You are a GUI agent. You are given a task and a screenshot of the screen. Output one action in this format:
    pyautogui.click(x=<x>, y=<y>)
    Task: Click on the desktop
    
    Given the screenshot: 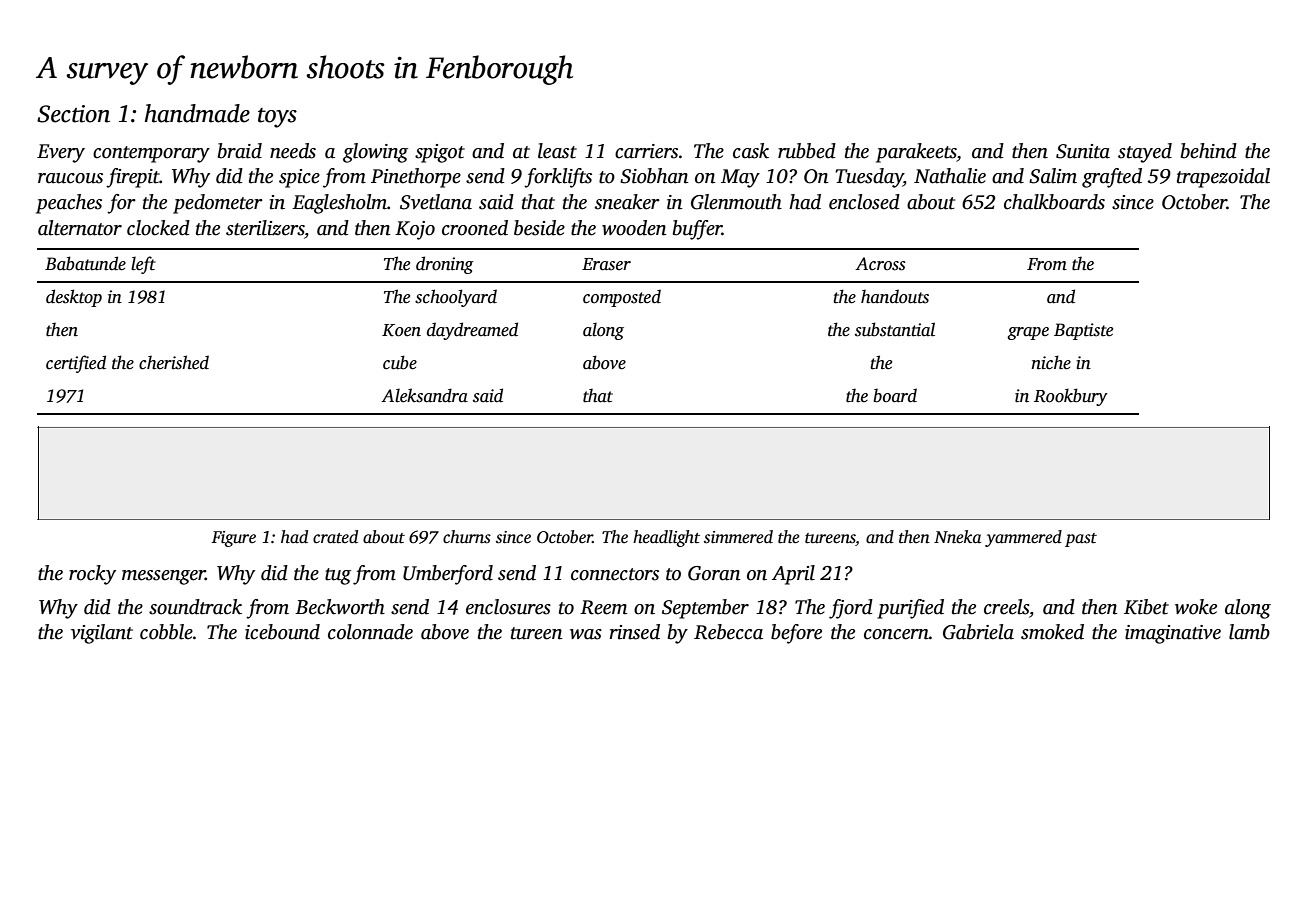 What is the action you would take?
    pyautogui.click(x=74, y=298)
